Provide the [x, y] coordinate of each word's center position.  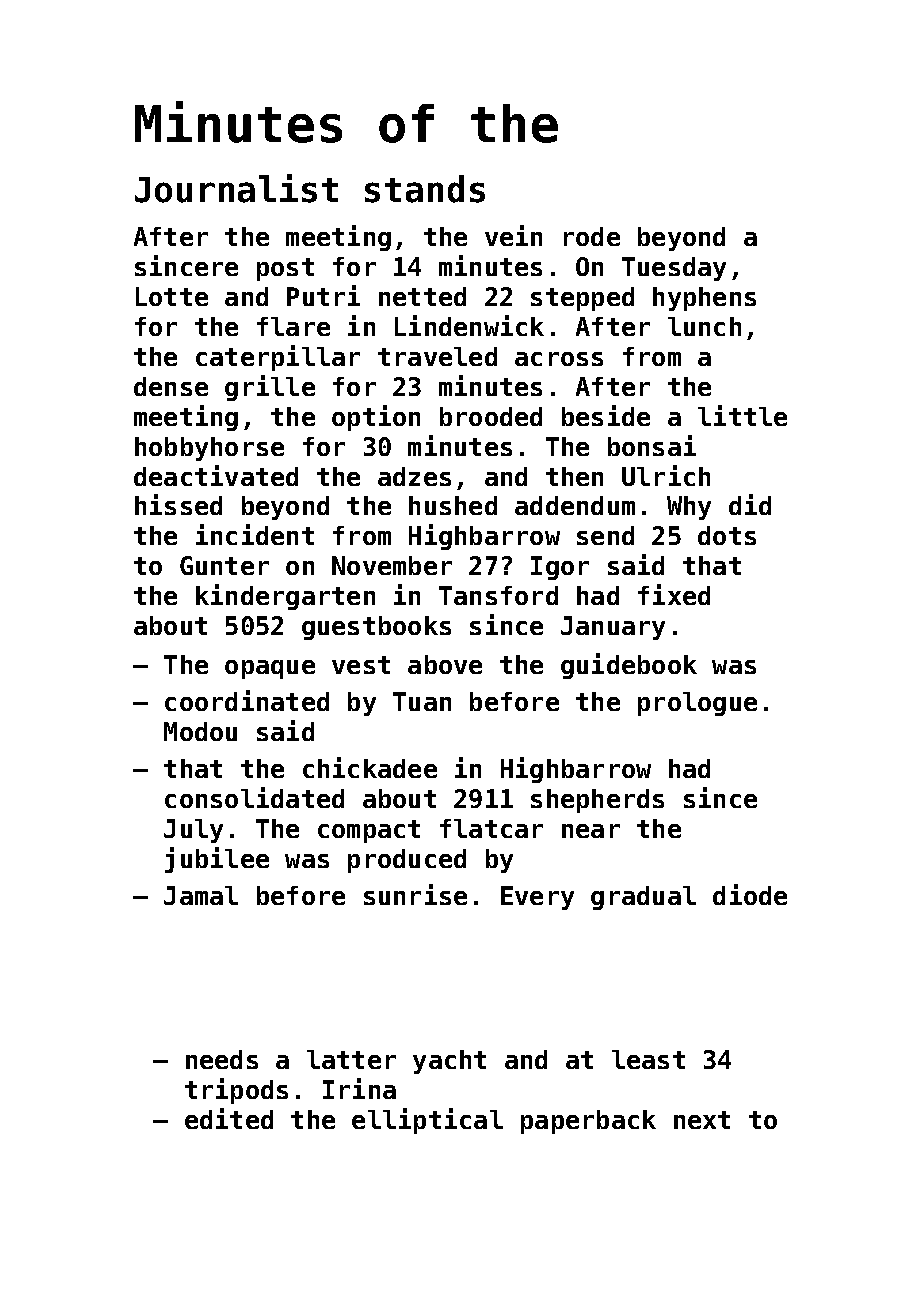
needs [222, 1059]
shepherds [597, 801]
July [193, 831]
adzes [414, 476]
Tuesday [674, 269]
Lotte [172, 296]
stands [425, 189]
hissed [178, 504]
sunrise [415, 894]
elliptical [427, 1121]
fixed [674, 594]
